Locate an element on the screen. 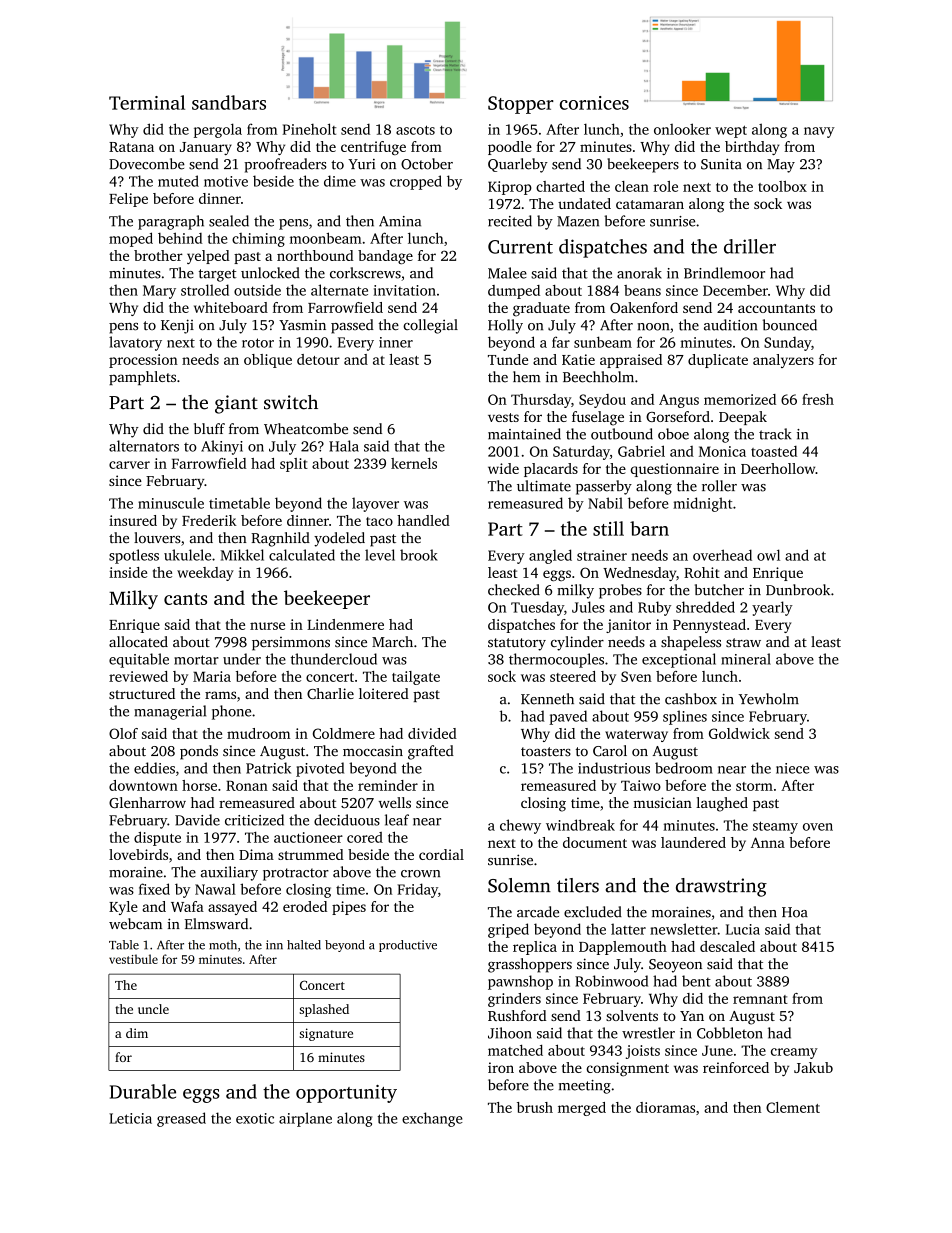 The height and width of the screenshot is (1233, 952). Leticia is located at coordinates (130, 1118).
